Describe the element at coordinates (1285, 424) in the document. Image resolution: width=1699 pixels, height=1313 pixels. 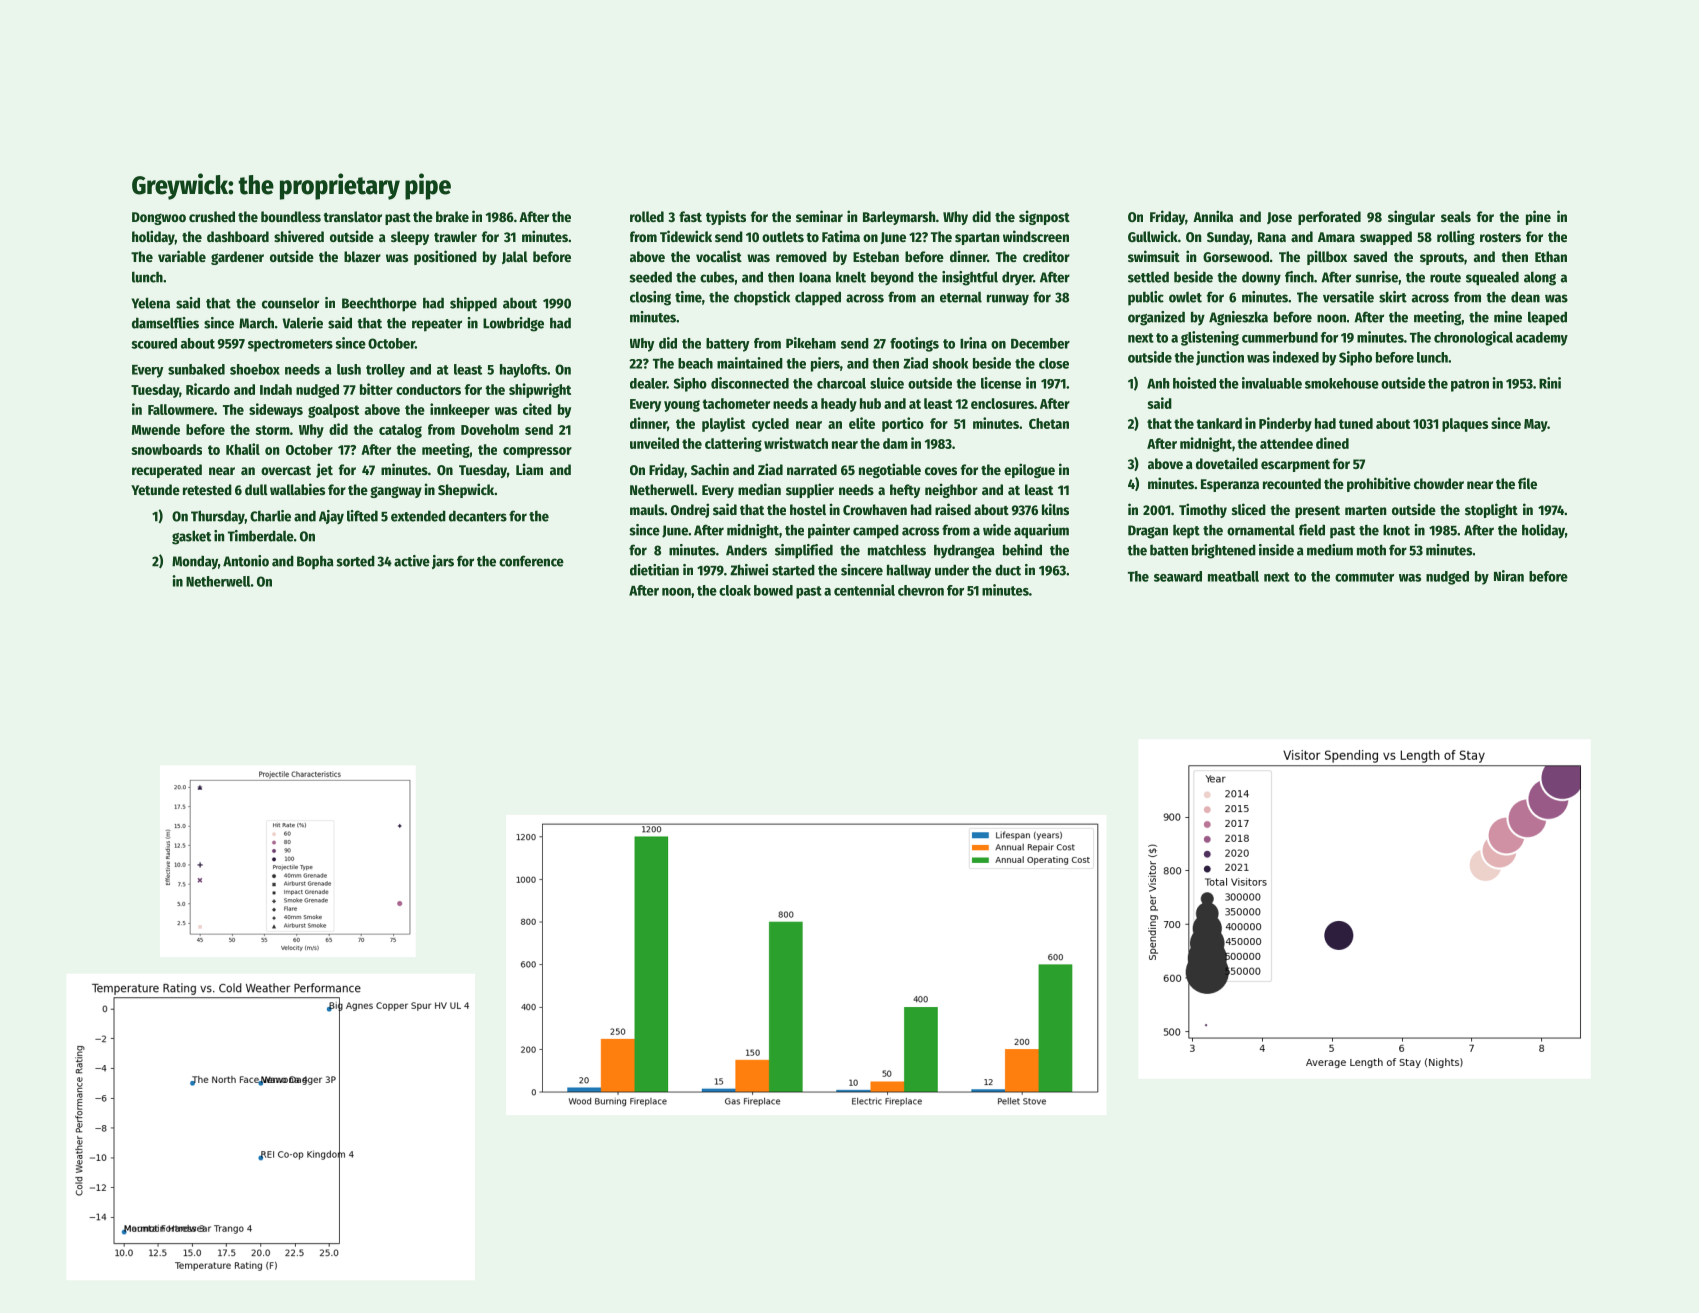
I see `Pinderby` at that location.
